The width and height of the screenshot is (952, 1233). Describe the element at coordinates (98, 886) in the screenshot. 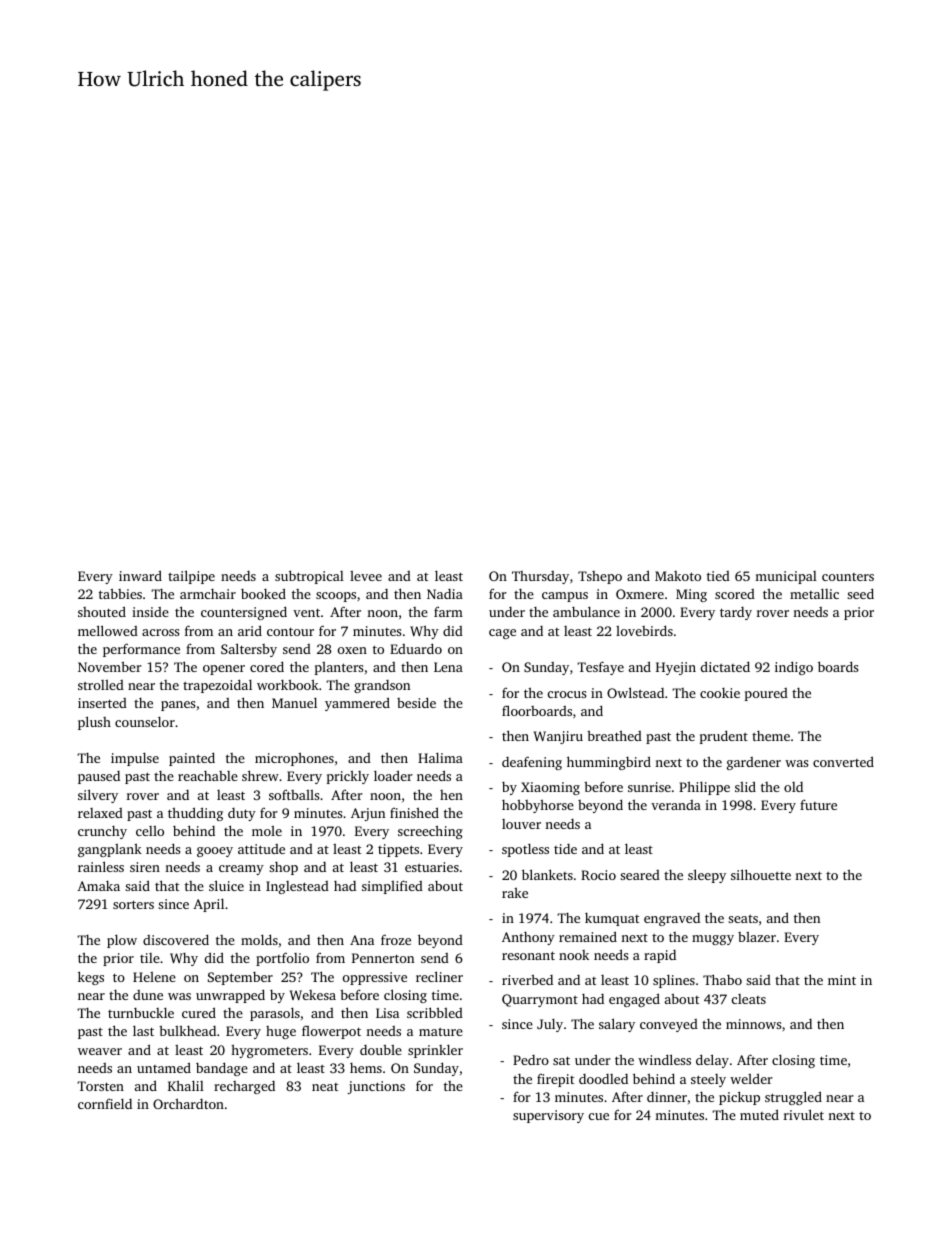

I see `Amaka` at that location.
